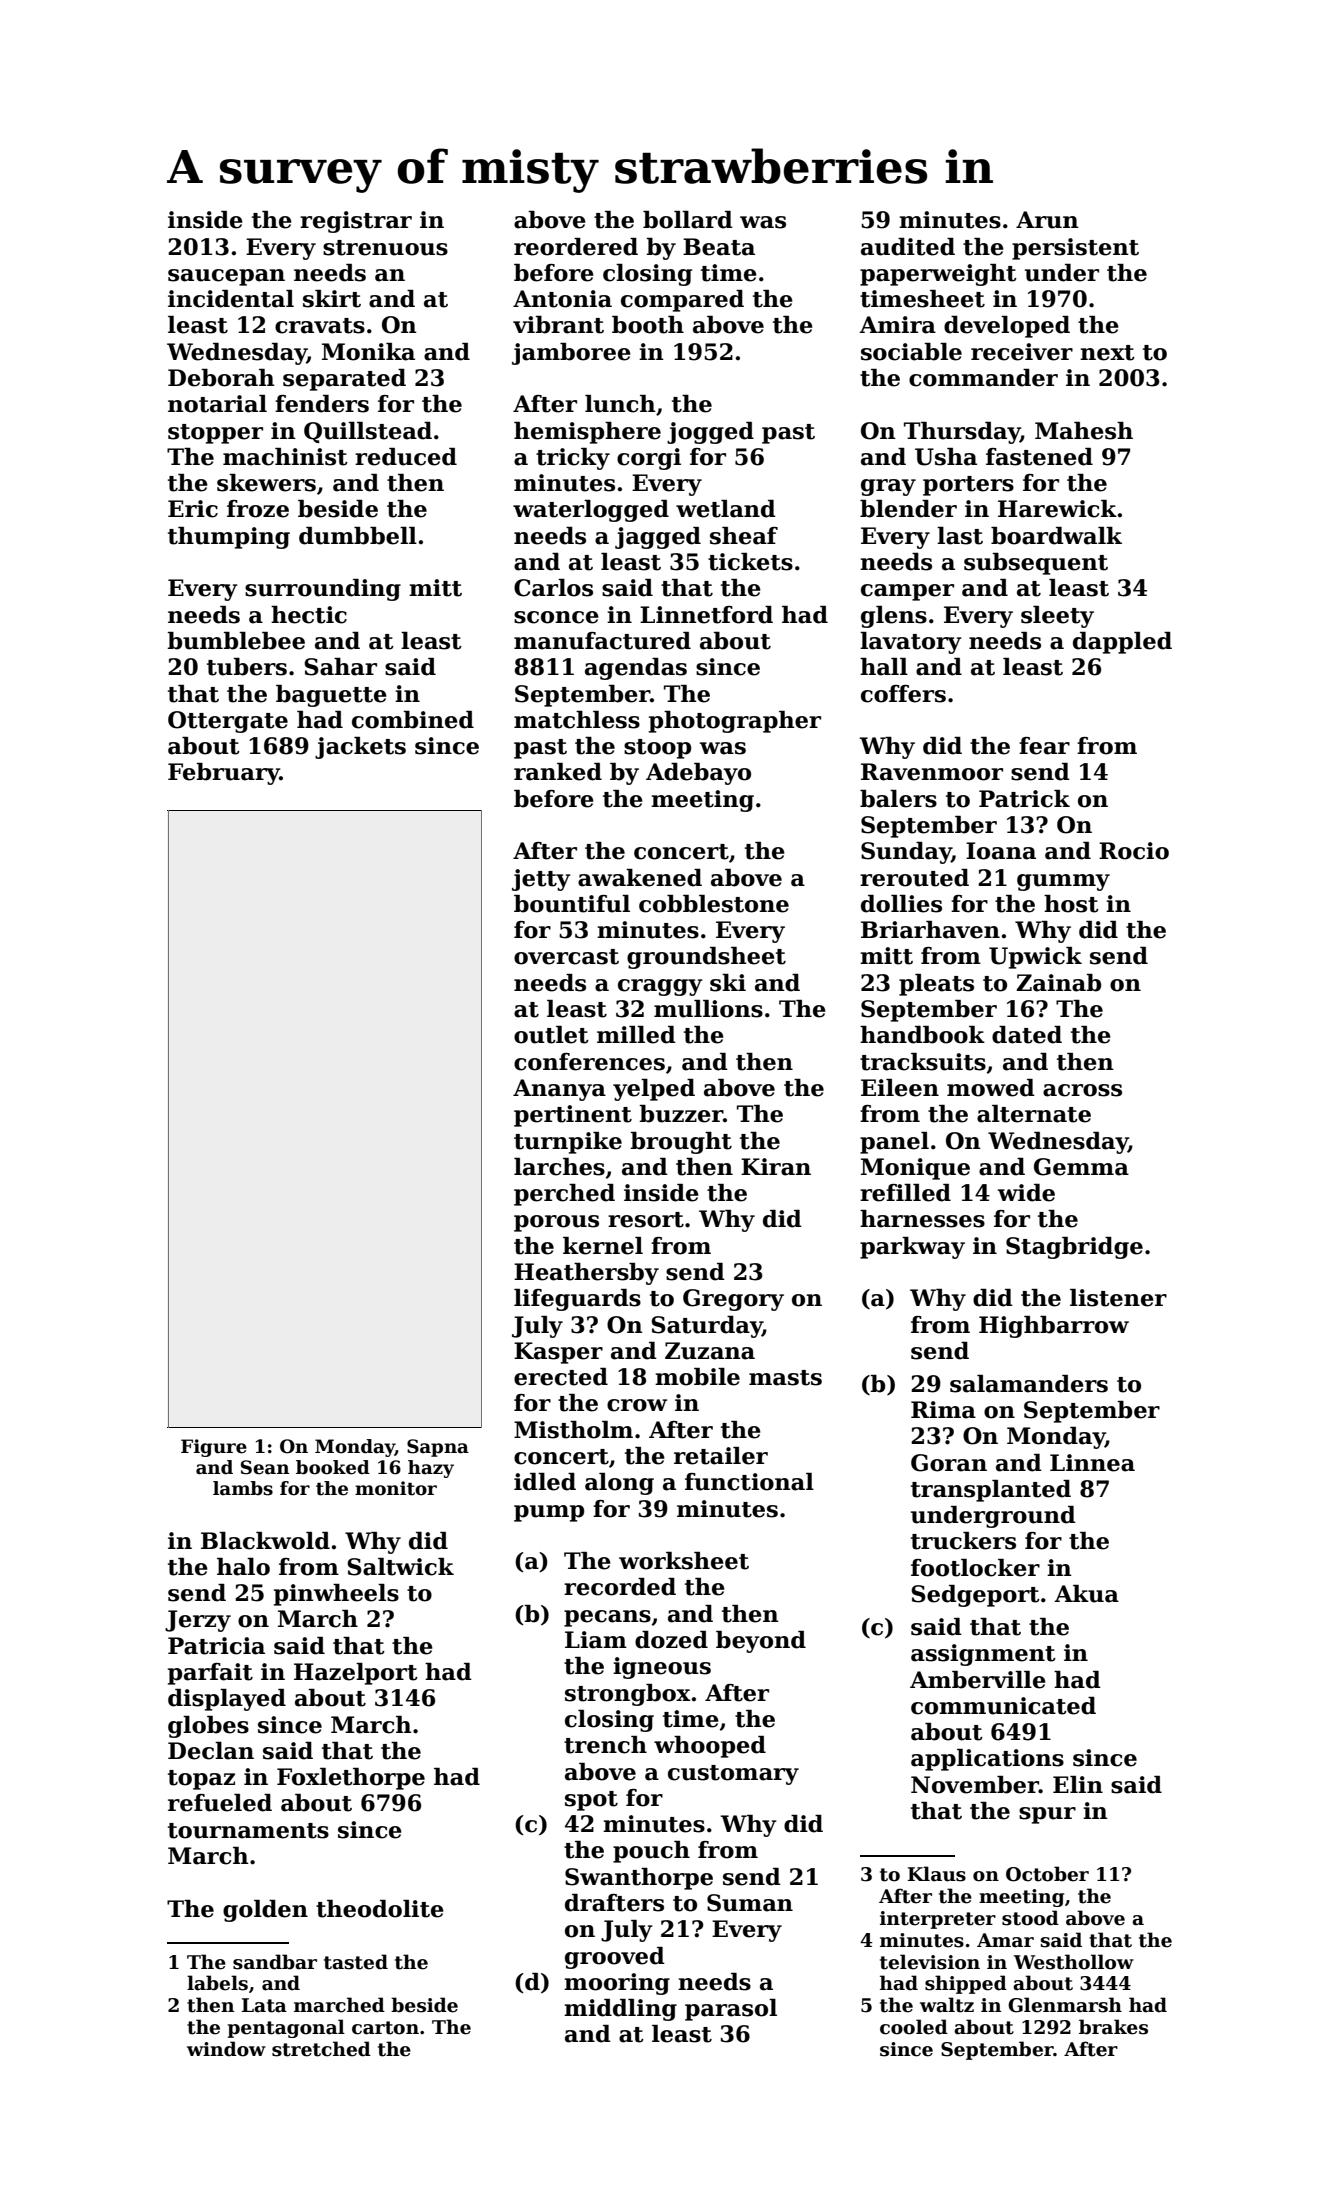 The image size is (1342, 2210). Describe the element at coordinates (556, 617) in the document. I see `sconce` at that location.
